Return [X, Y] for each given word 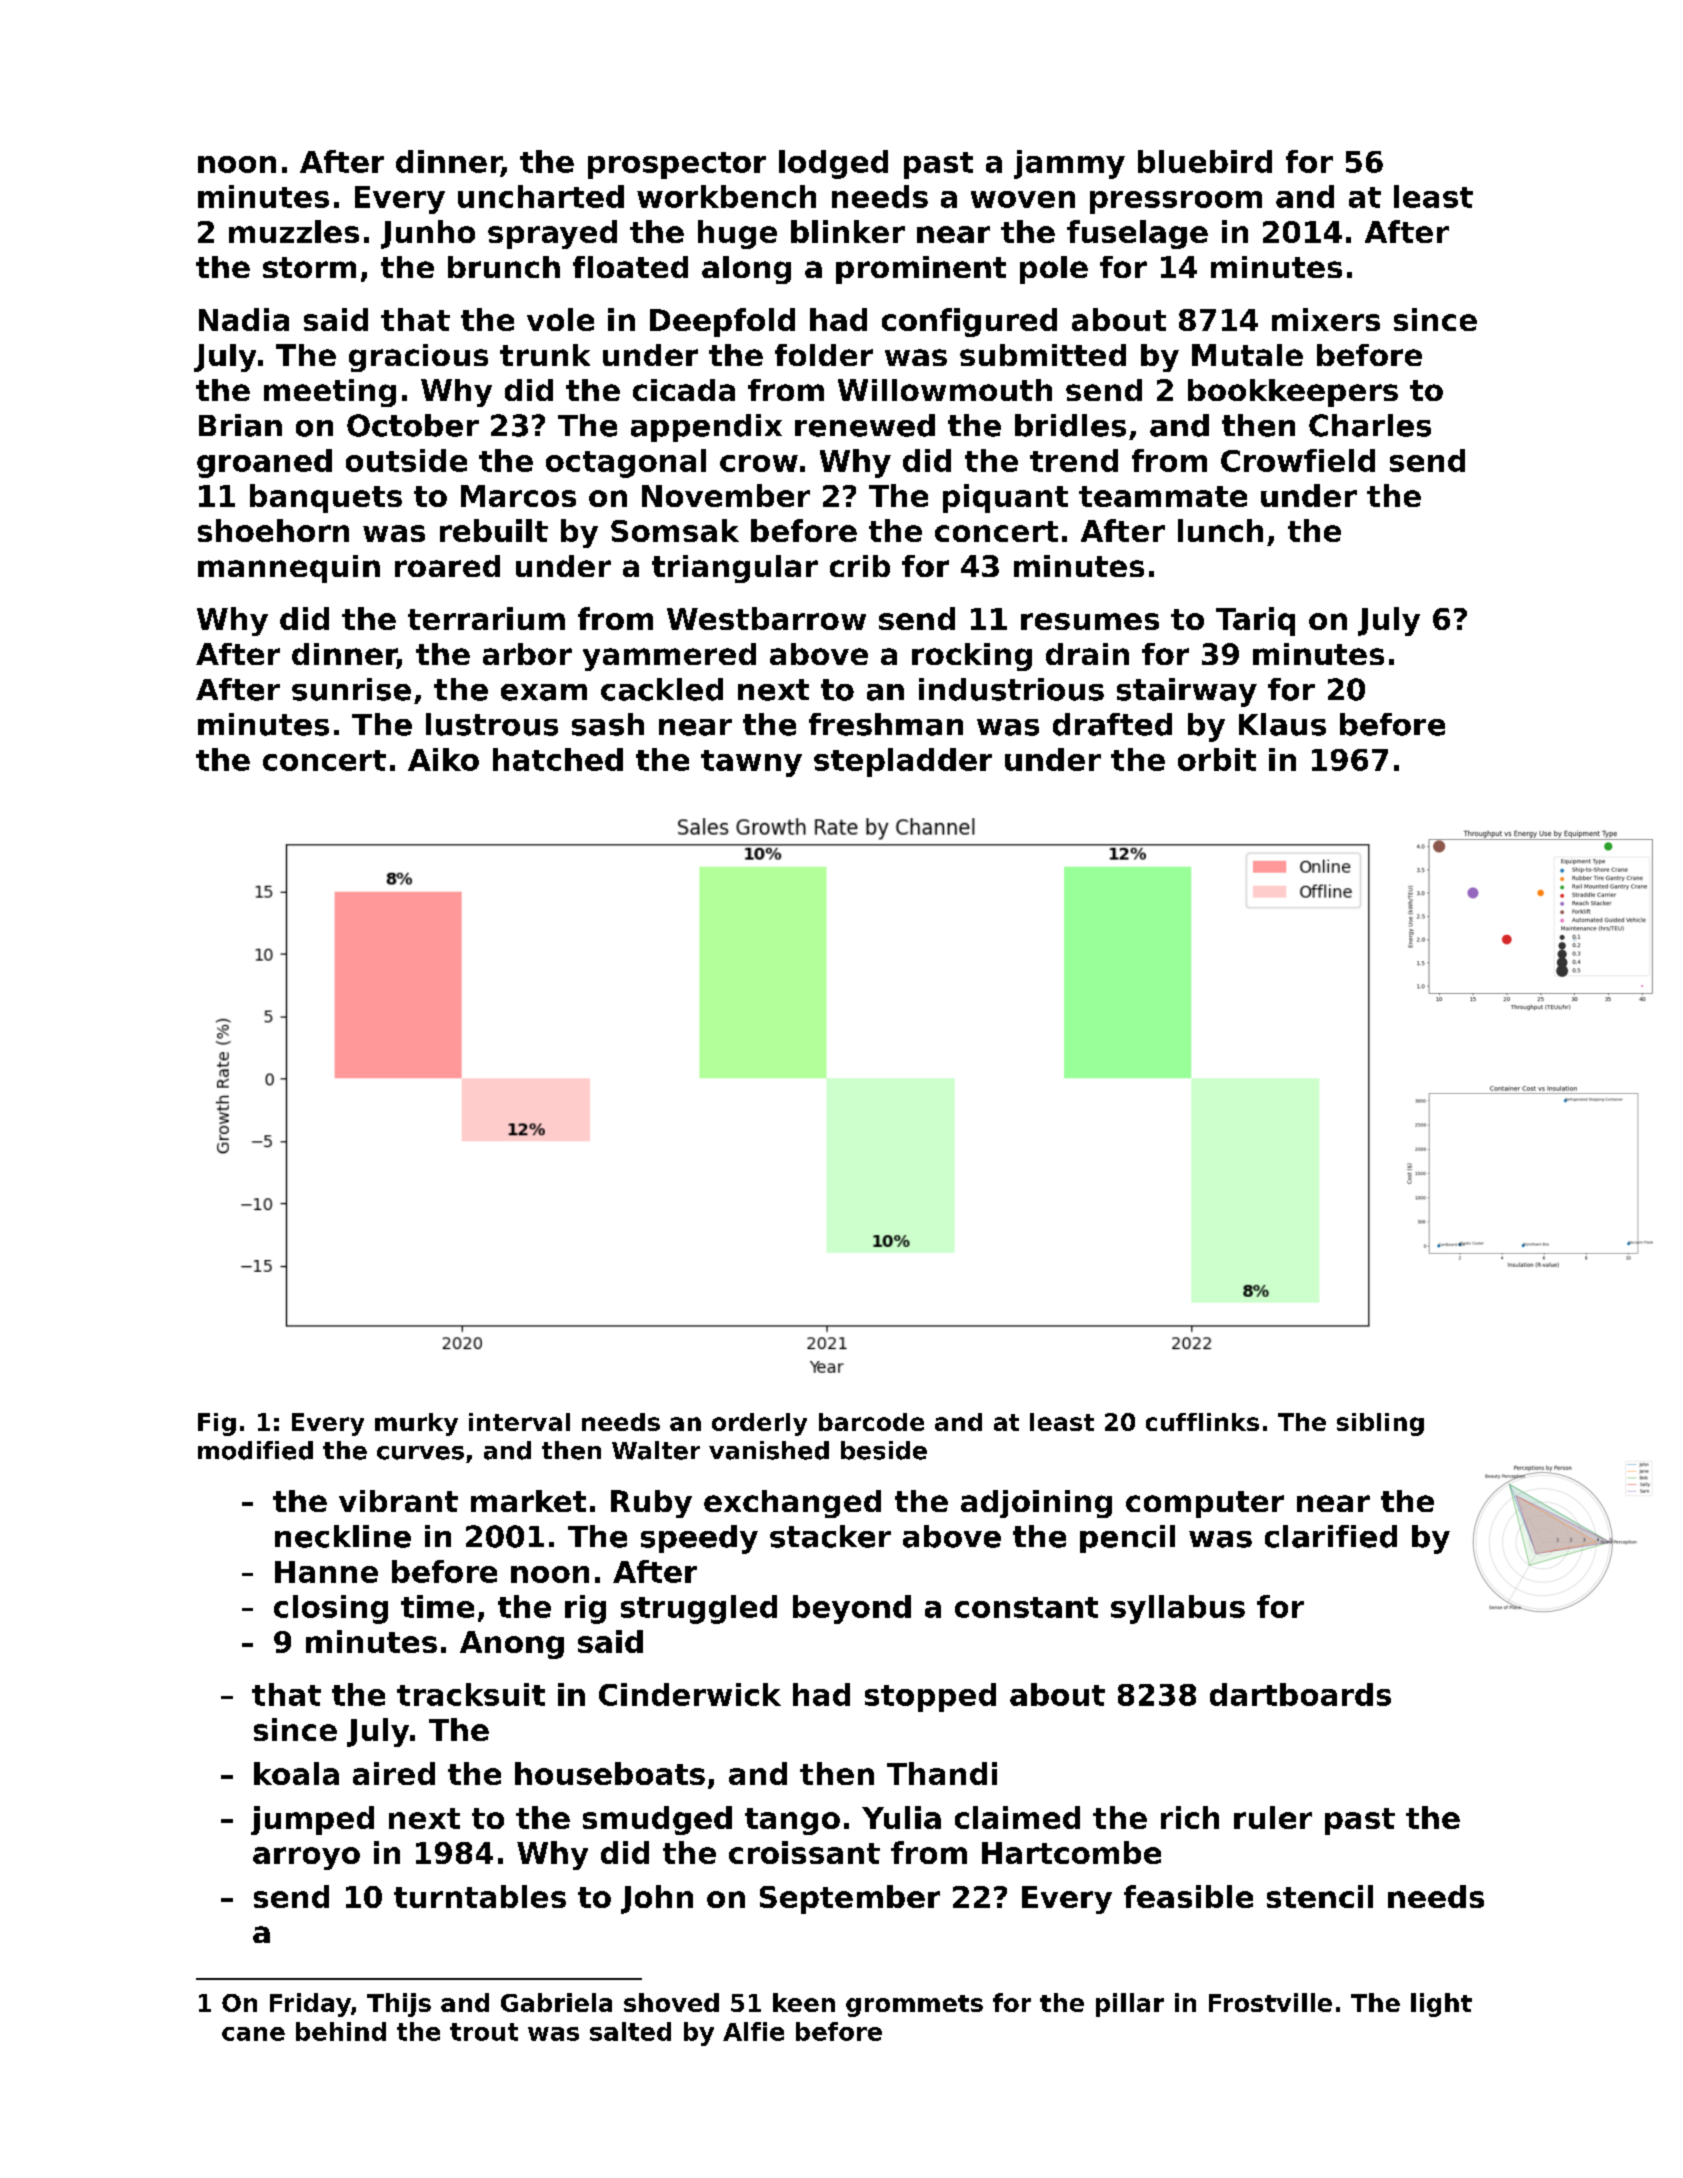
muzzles [294, 231]
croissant [804, 1852]
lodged [833, 164]
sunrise [351, 689]
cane [253, 2034]
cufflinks [1202, 1422]
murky [416, 1424]
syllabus [1178, 1609]
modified [255, 1450]
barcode [871, 1422]
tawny [751, 763]
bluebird [1205, 161]
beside [884, 1450]
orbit [1217, 759]
